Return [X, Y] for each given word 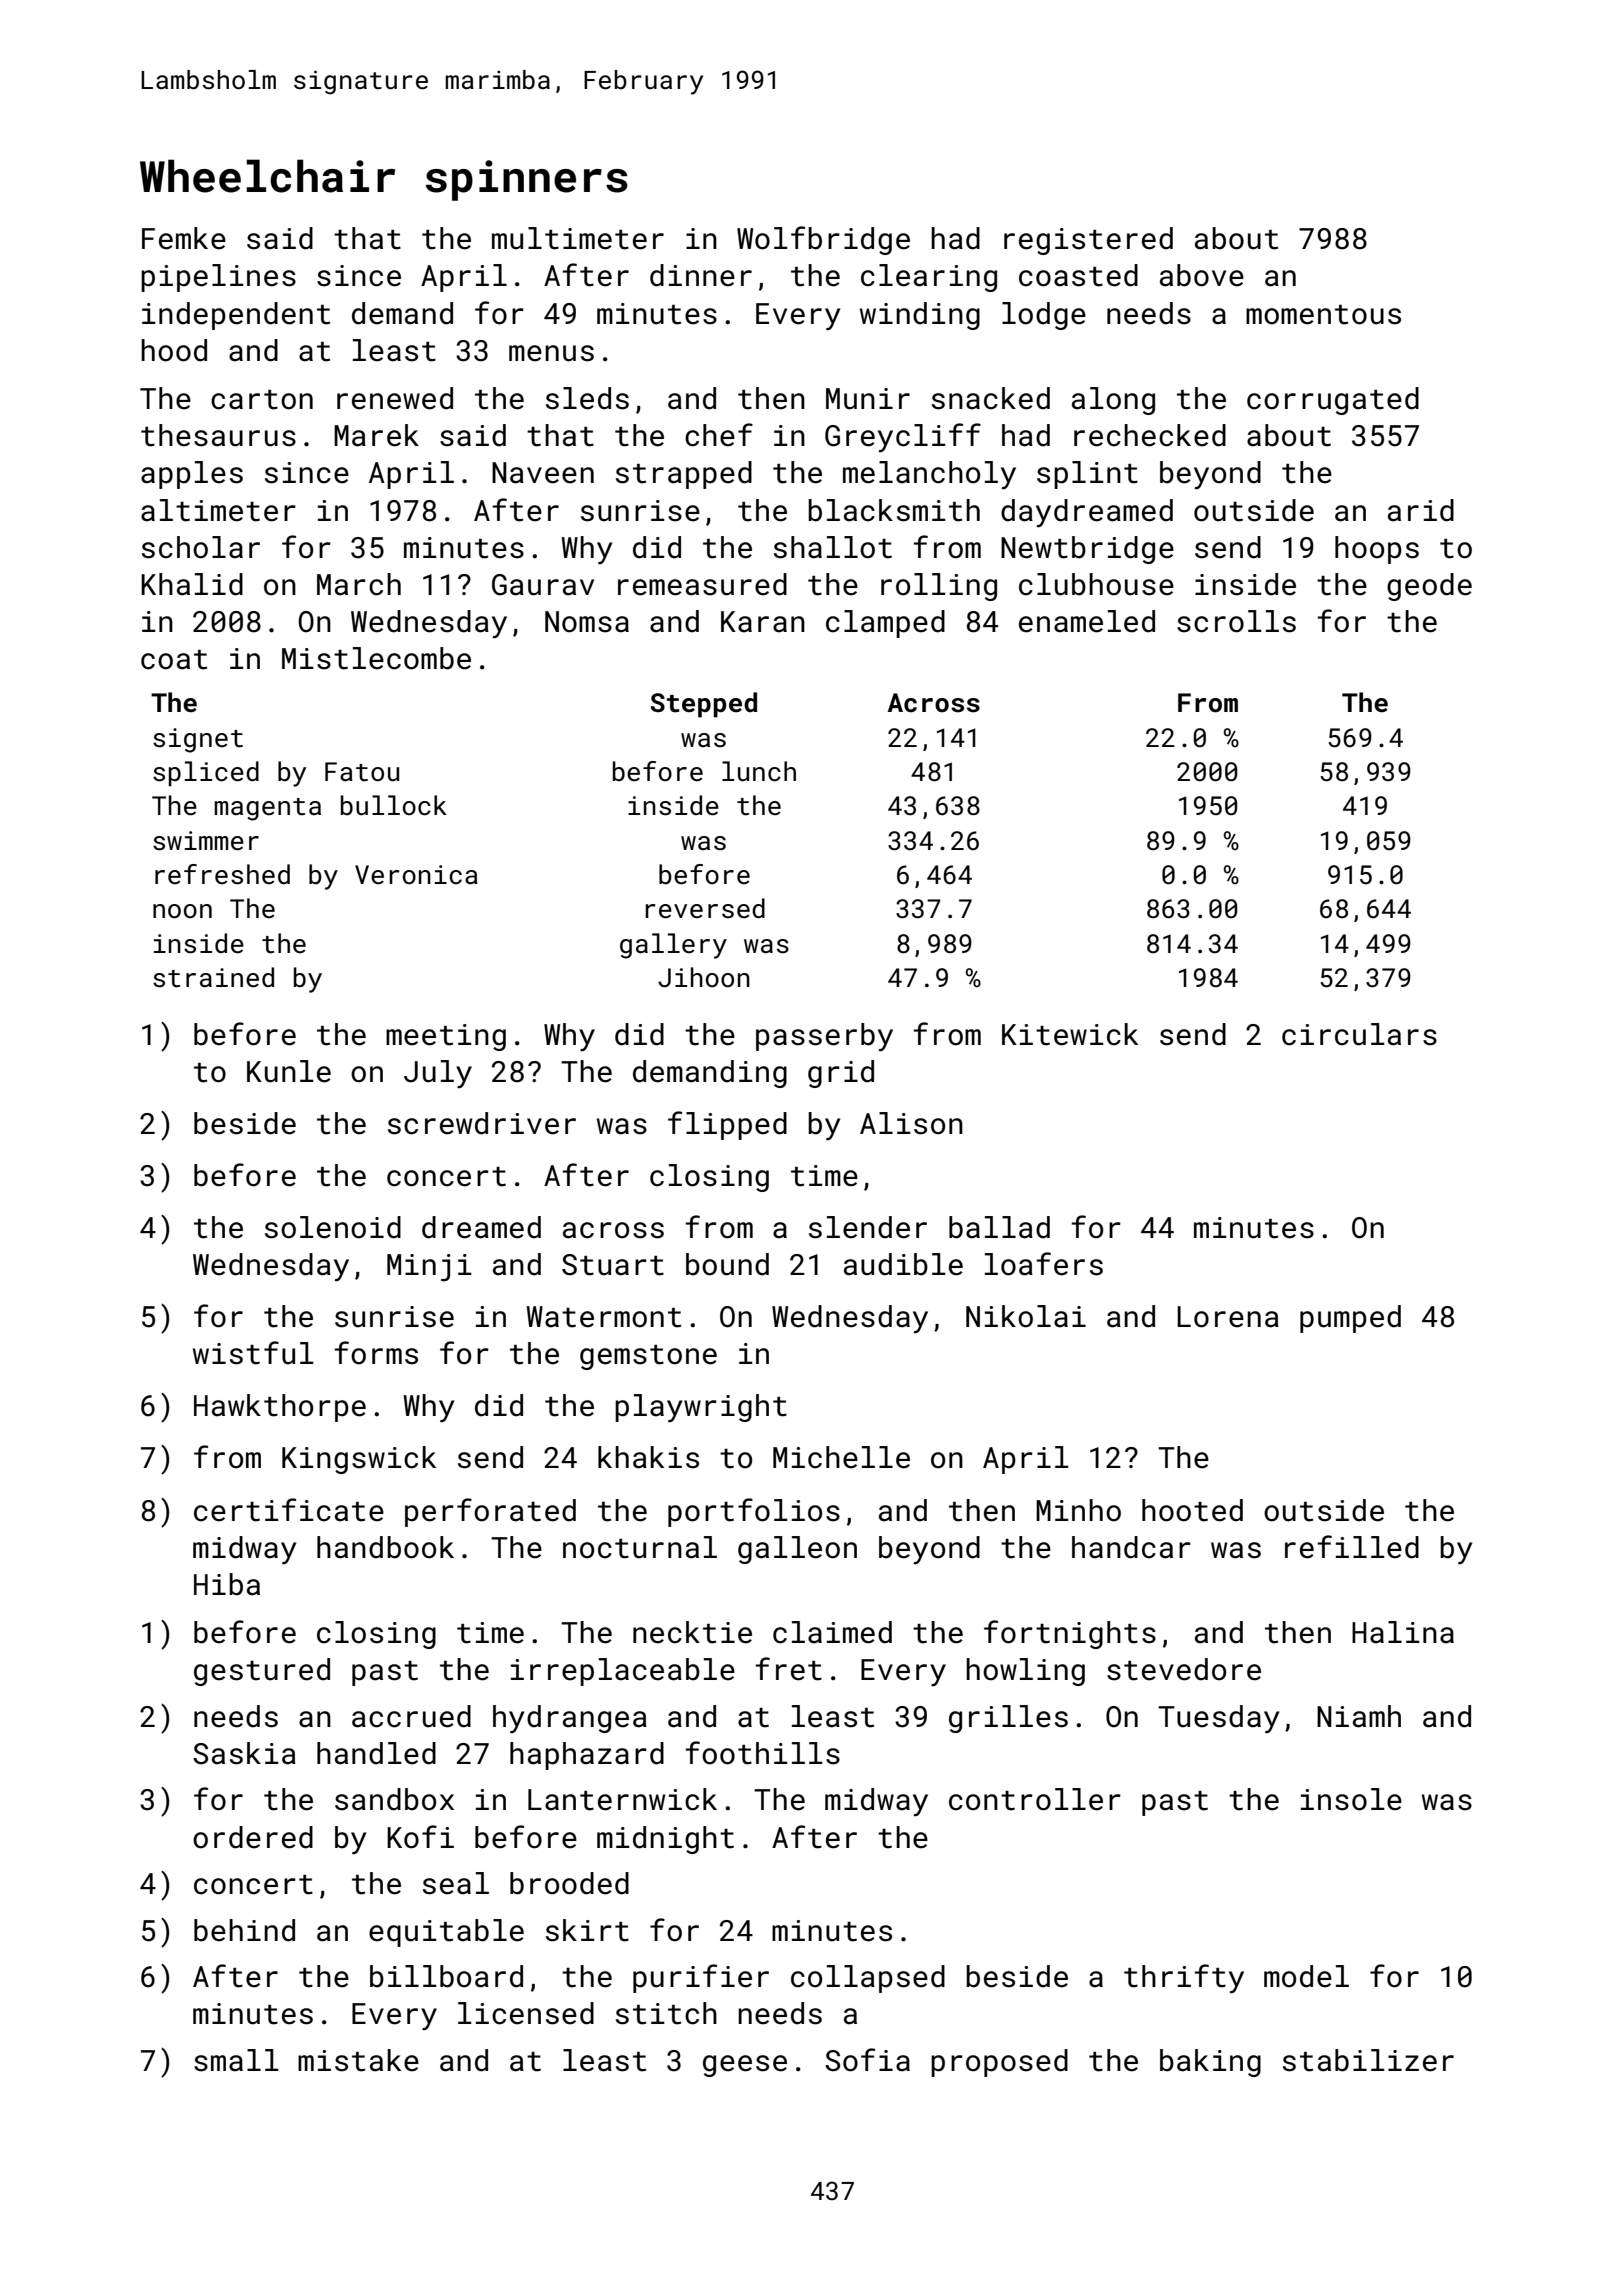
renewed [395, 398]
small [236, 2060]
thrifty [1184, 1978]
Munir [868, 399]
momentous [1323, 315]
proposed [999, 2063]
